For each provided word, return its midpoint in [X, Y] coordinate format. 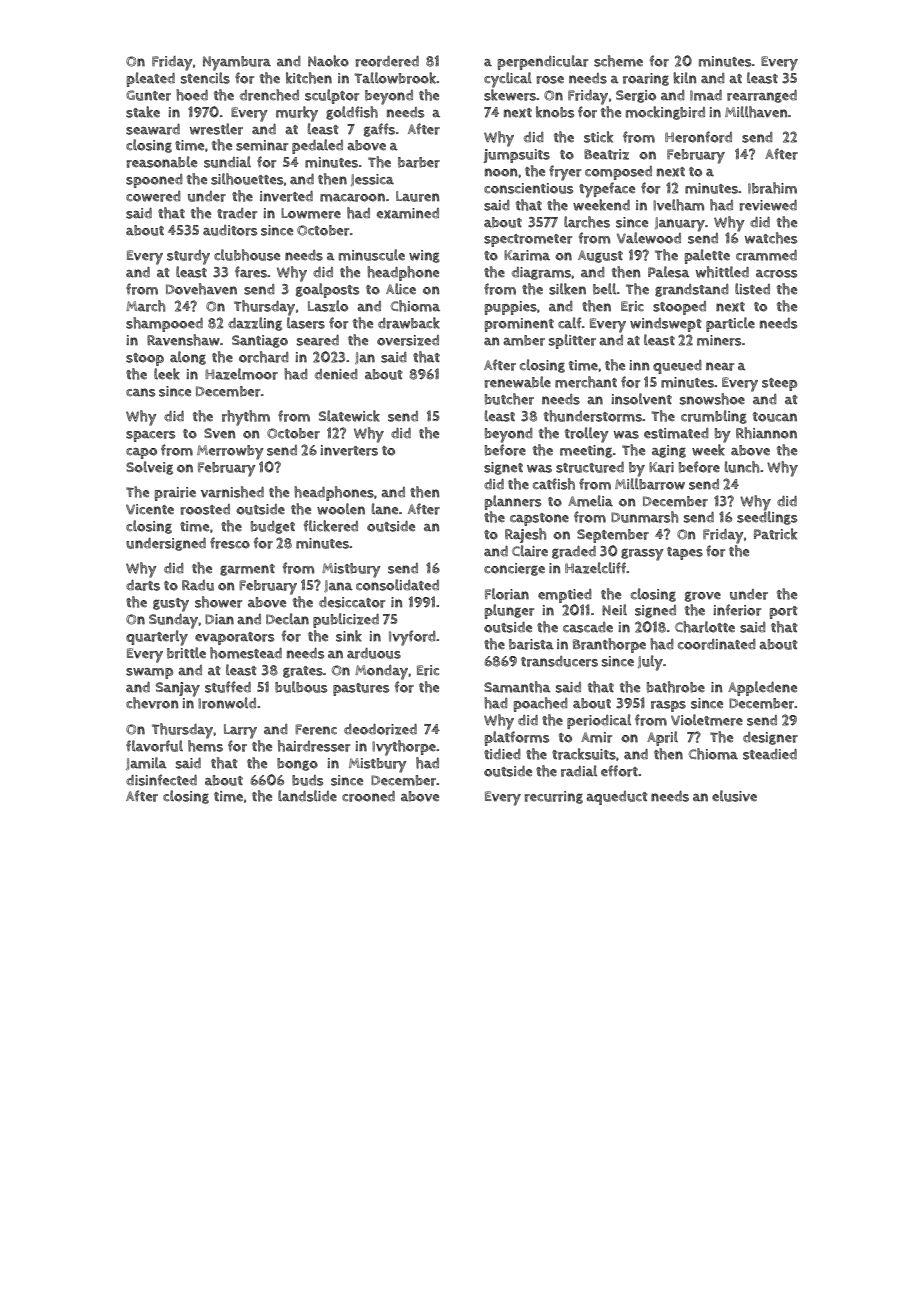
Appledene [762, 688]
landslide [307, 796]
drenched [269, 95]
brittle [186, 653]
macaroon [352, 197]
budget [273, 527]
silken [567, 289]
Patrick [775, 534]
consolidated [397, 585]
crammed [766, 255]
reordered [387, 61]
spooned [154, 181]
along [188, 358]
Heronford [698, 137]
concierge [514, 569]
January [680, 224]
